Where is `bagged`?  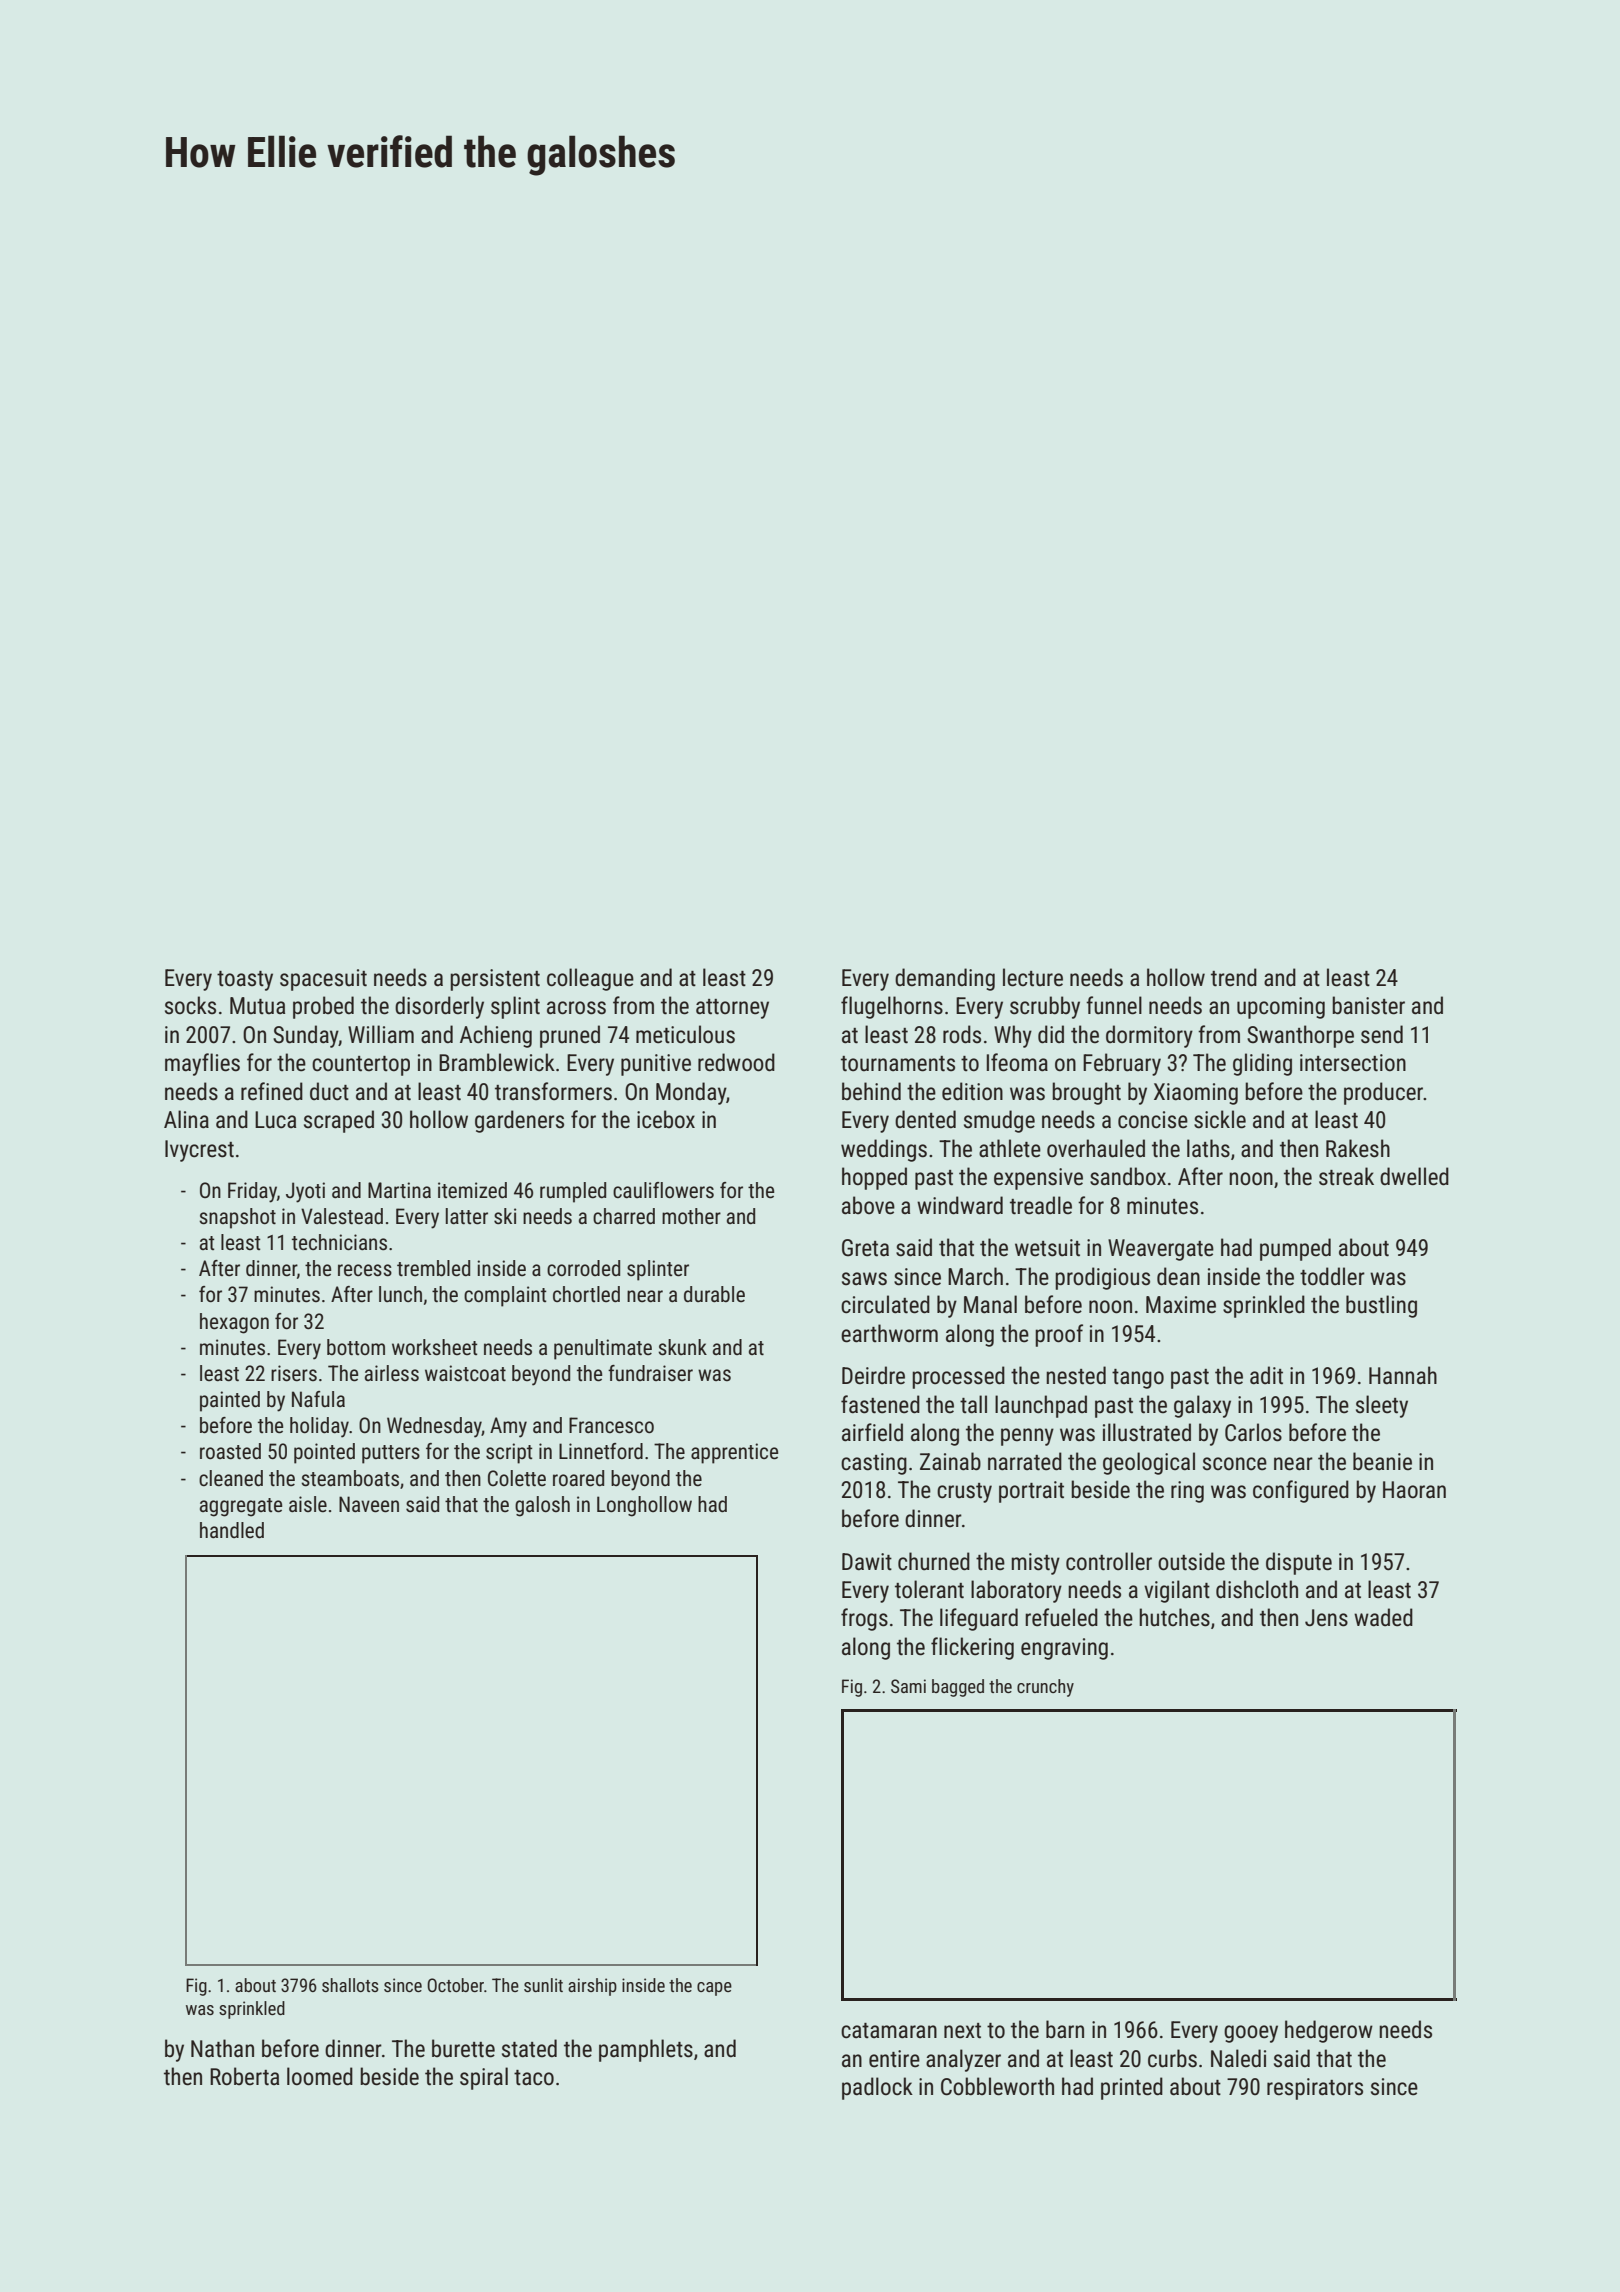 bagged is located at coordinates (958, 1688).
